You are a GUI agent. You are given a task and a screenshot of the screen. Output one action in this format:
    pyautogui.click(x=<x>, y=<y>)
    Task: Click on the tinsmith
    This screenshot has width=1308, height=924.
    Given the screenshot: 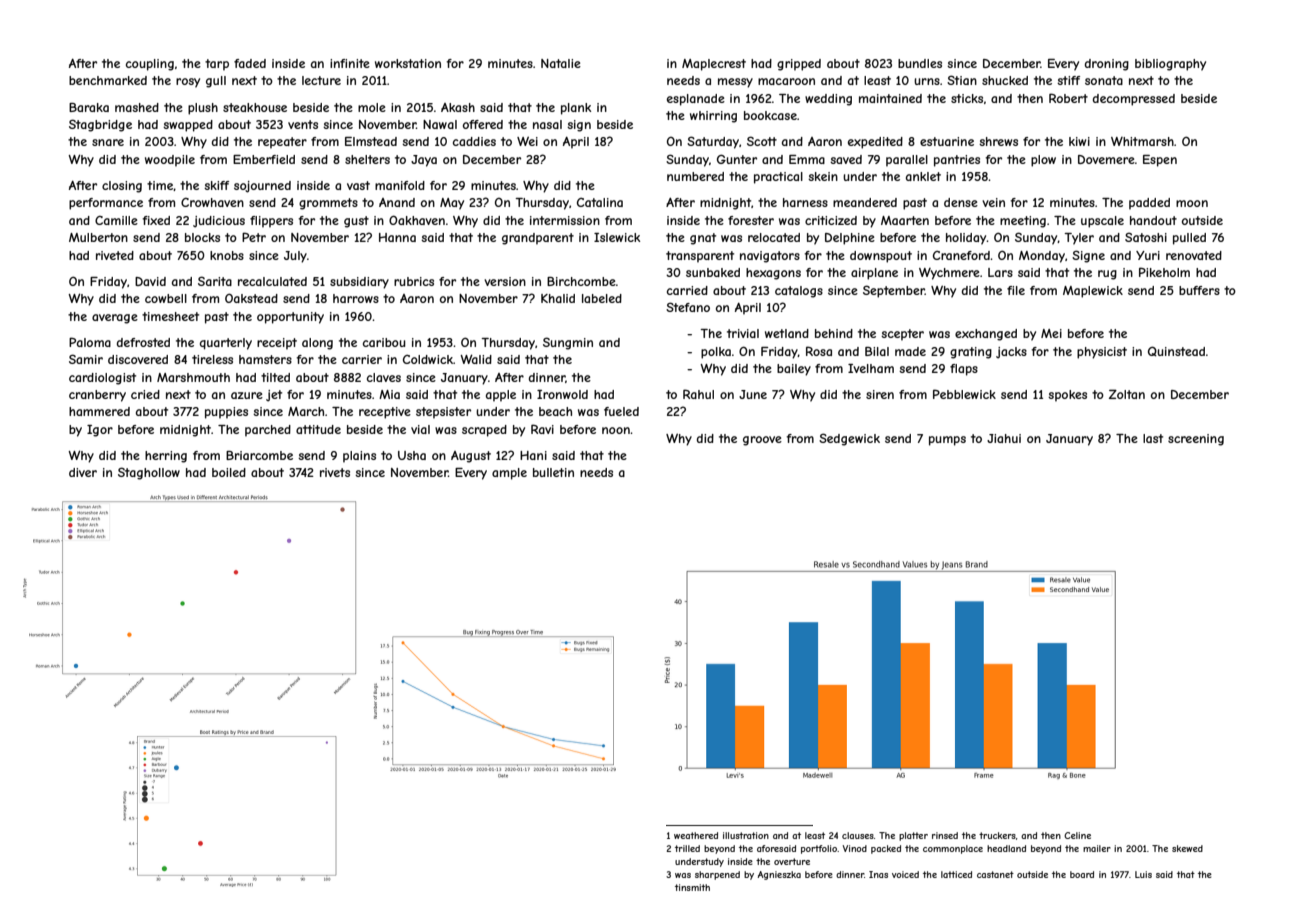 What is the action you would take?
    pyautogui.click(x=692, y=887)
